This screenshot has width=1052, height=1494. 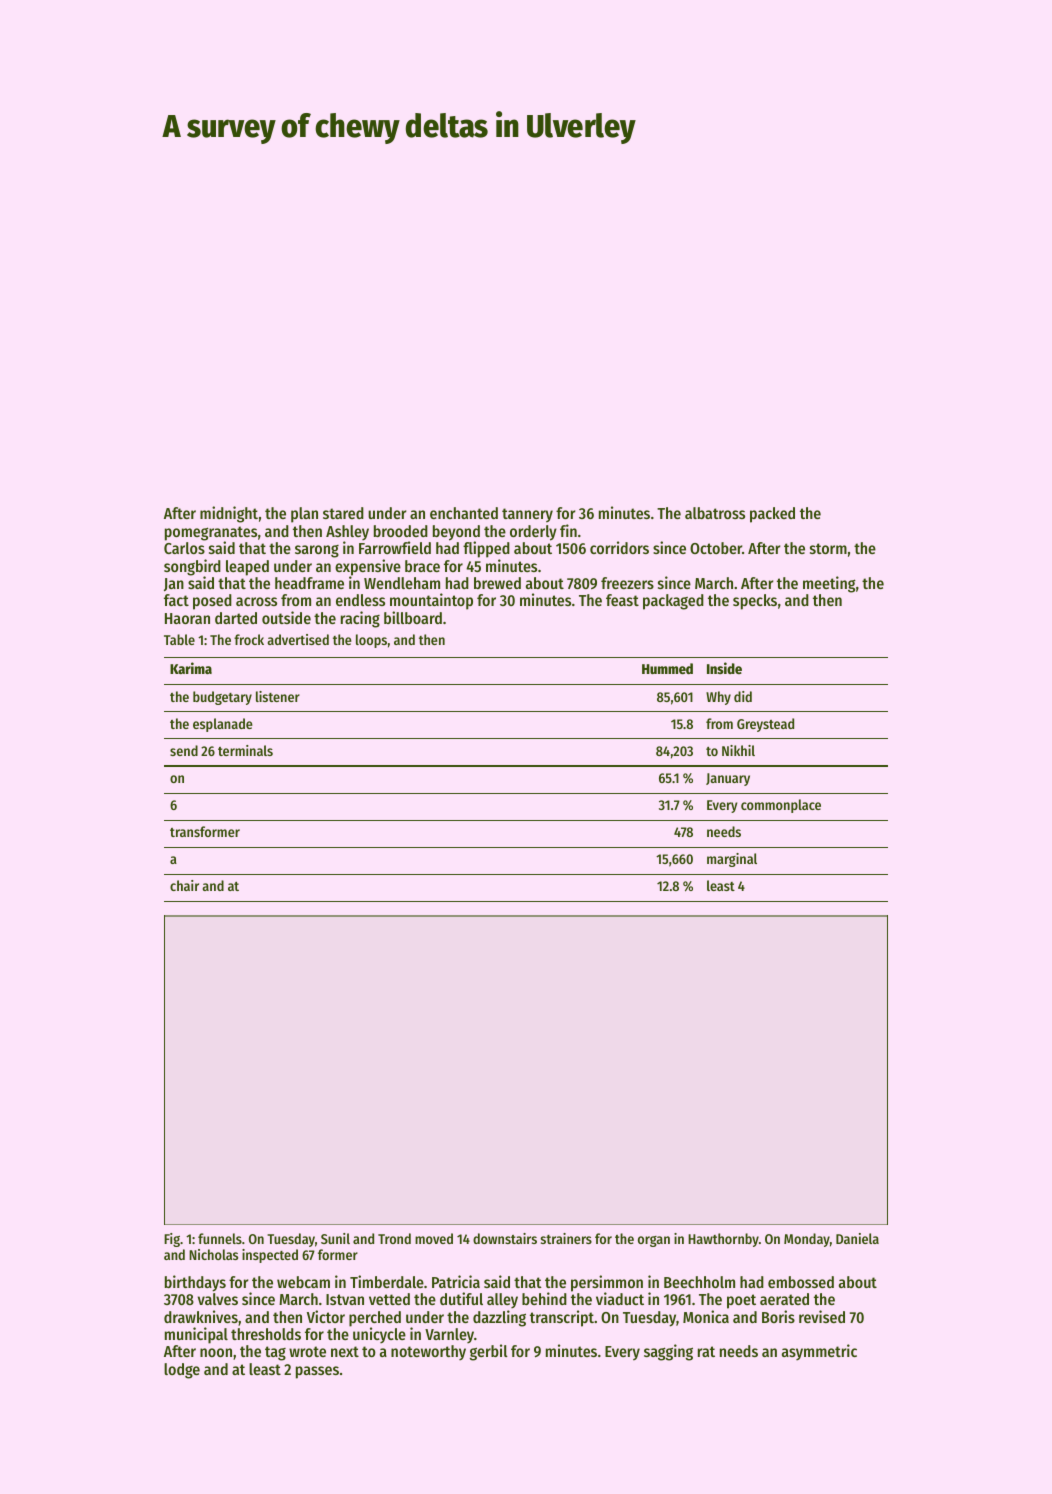 I want to click on budgetary, so click(x=222, y=698).
